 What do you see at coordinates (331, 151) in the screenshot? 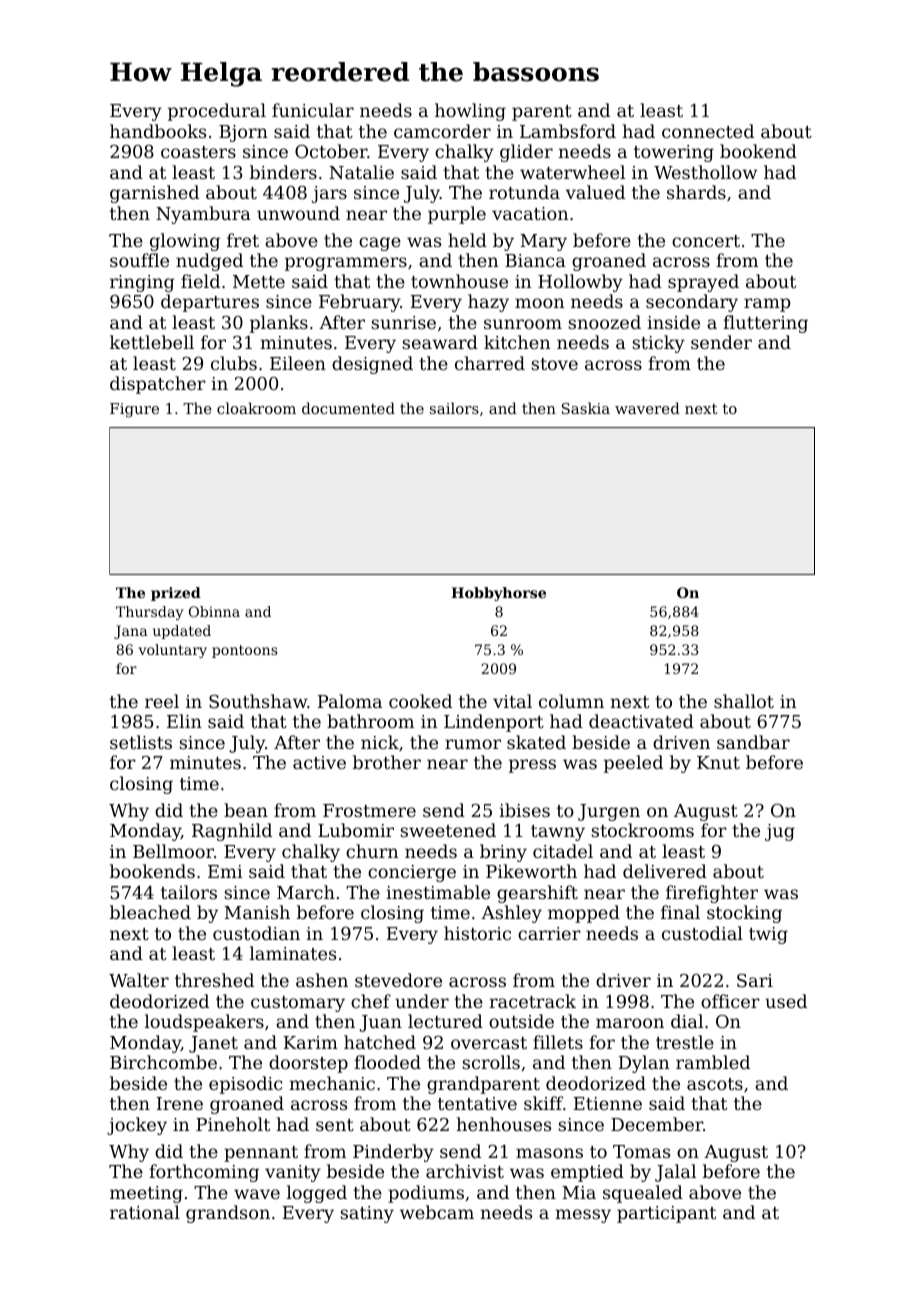
I see `October` at bounding box center [331, 151].
